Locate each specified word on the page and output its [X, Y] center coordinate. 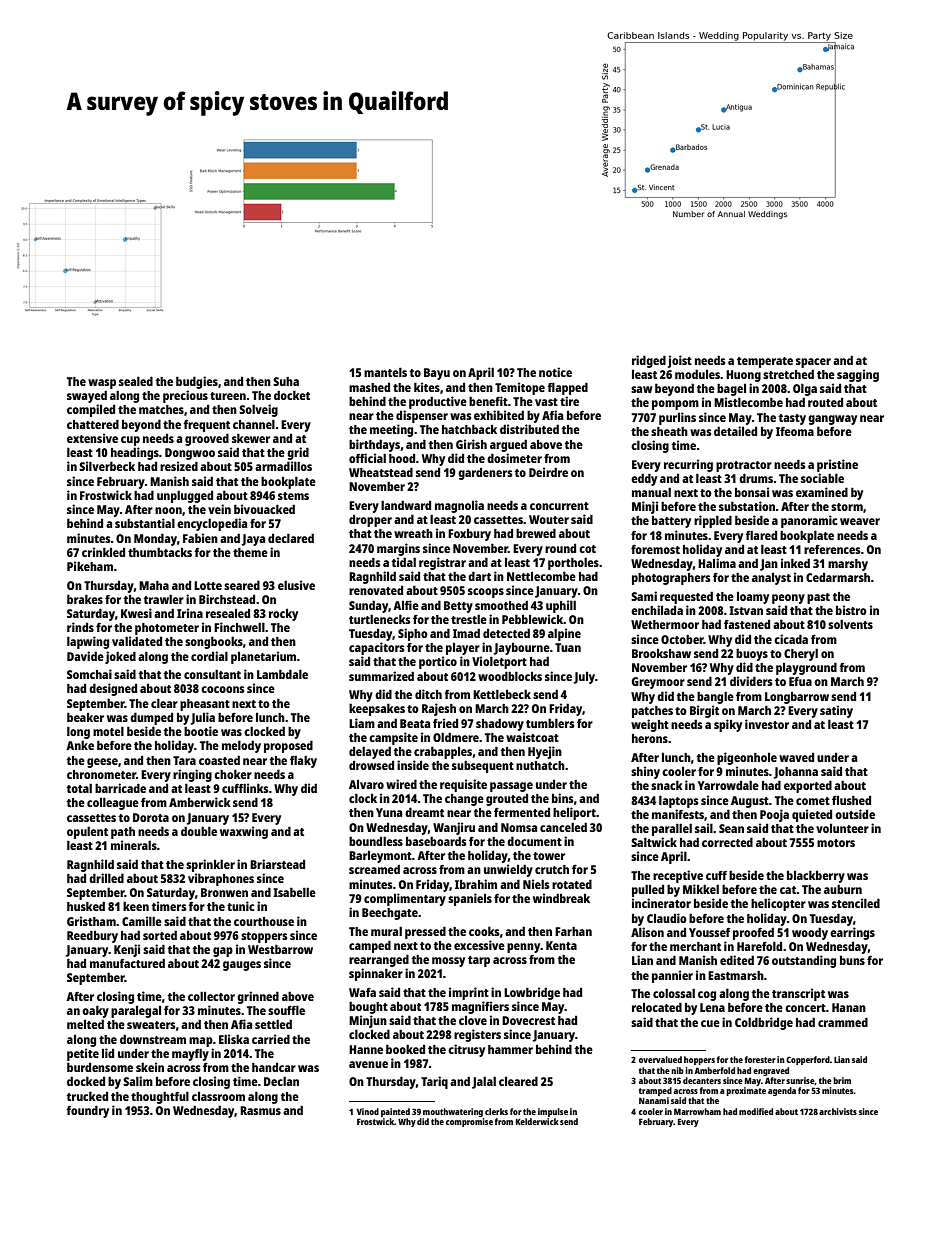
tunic [240, 906]
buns [852, 960]
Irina [190, 613]
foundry [87, 1111]
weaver [860, 521]
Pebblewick [532, 619]
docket [292, 395]
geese [102, 763]
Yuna [389, 812]
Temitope [520, 388]
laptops [678, 801]
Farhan [573, 931]
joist [680, 361]
